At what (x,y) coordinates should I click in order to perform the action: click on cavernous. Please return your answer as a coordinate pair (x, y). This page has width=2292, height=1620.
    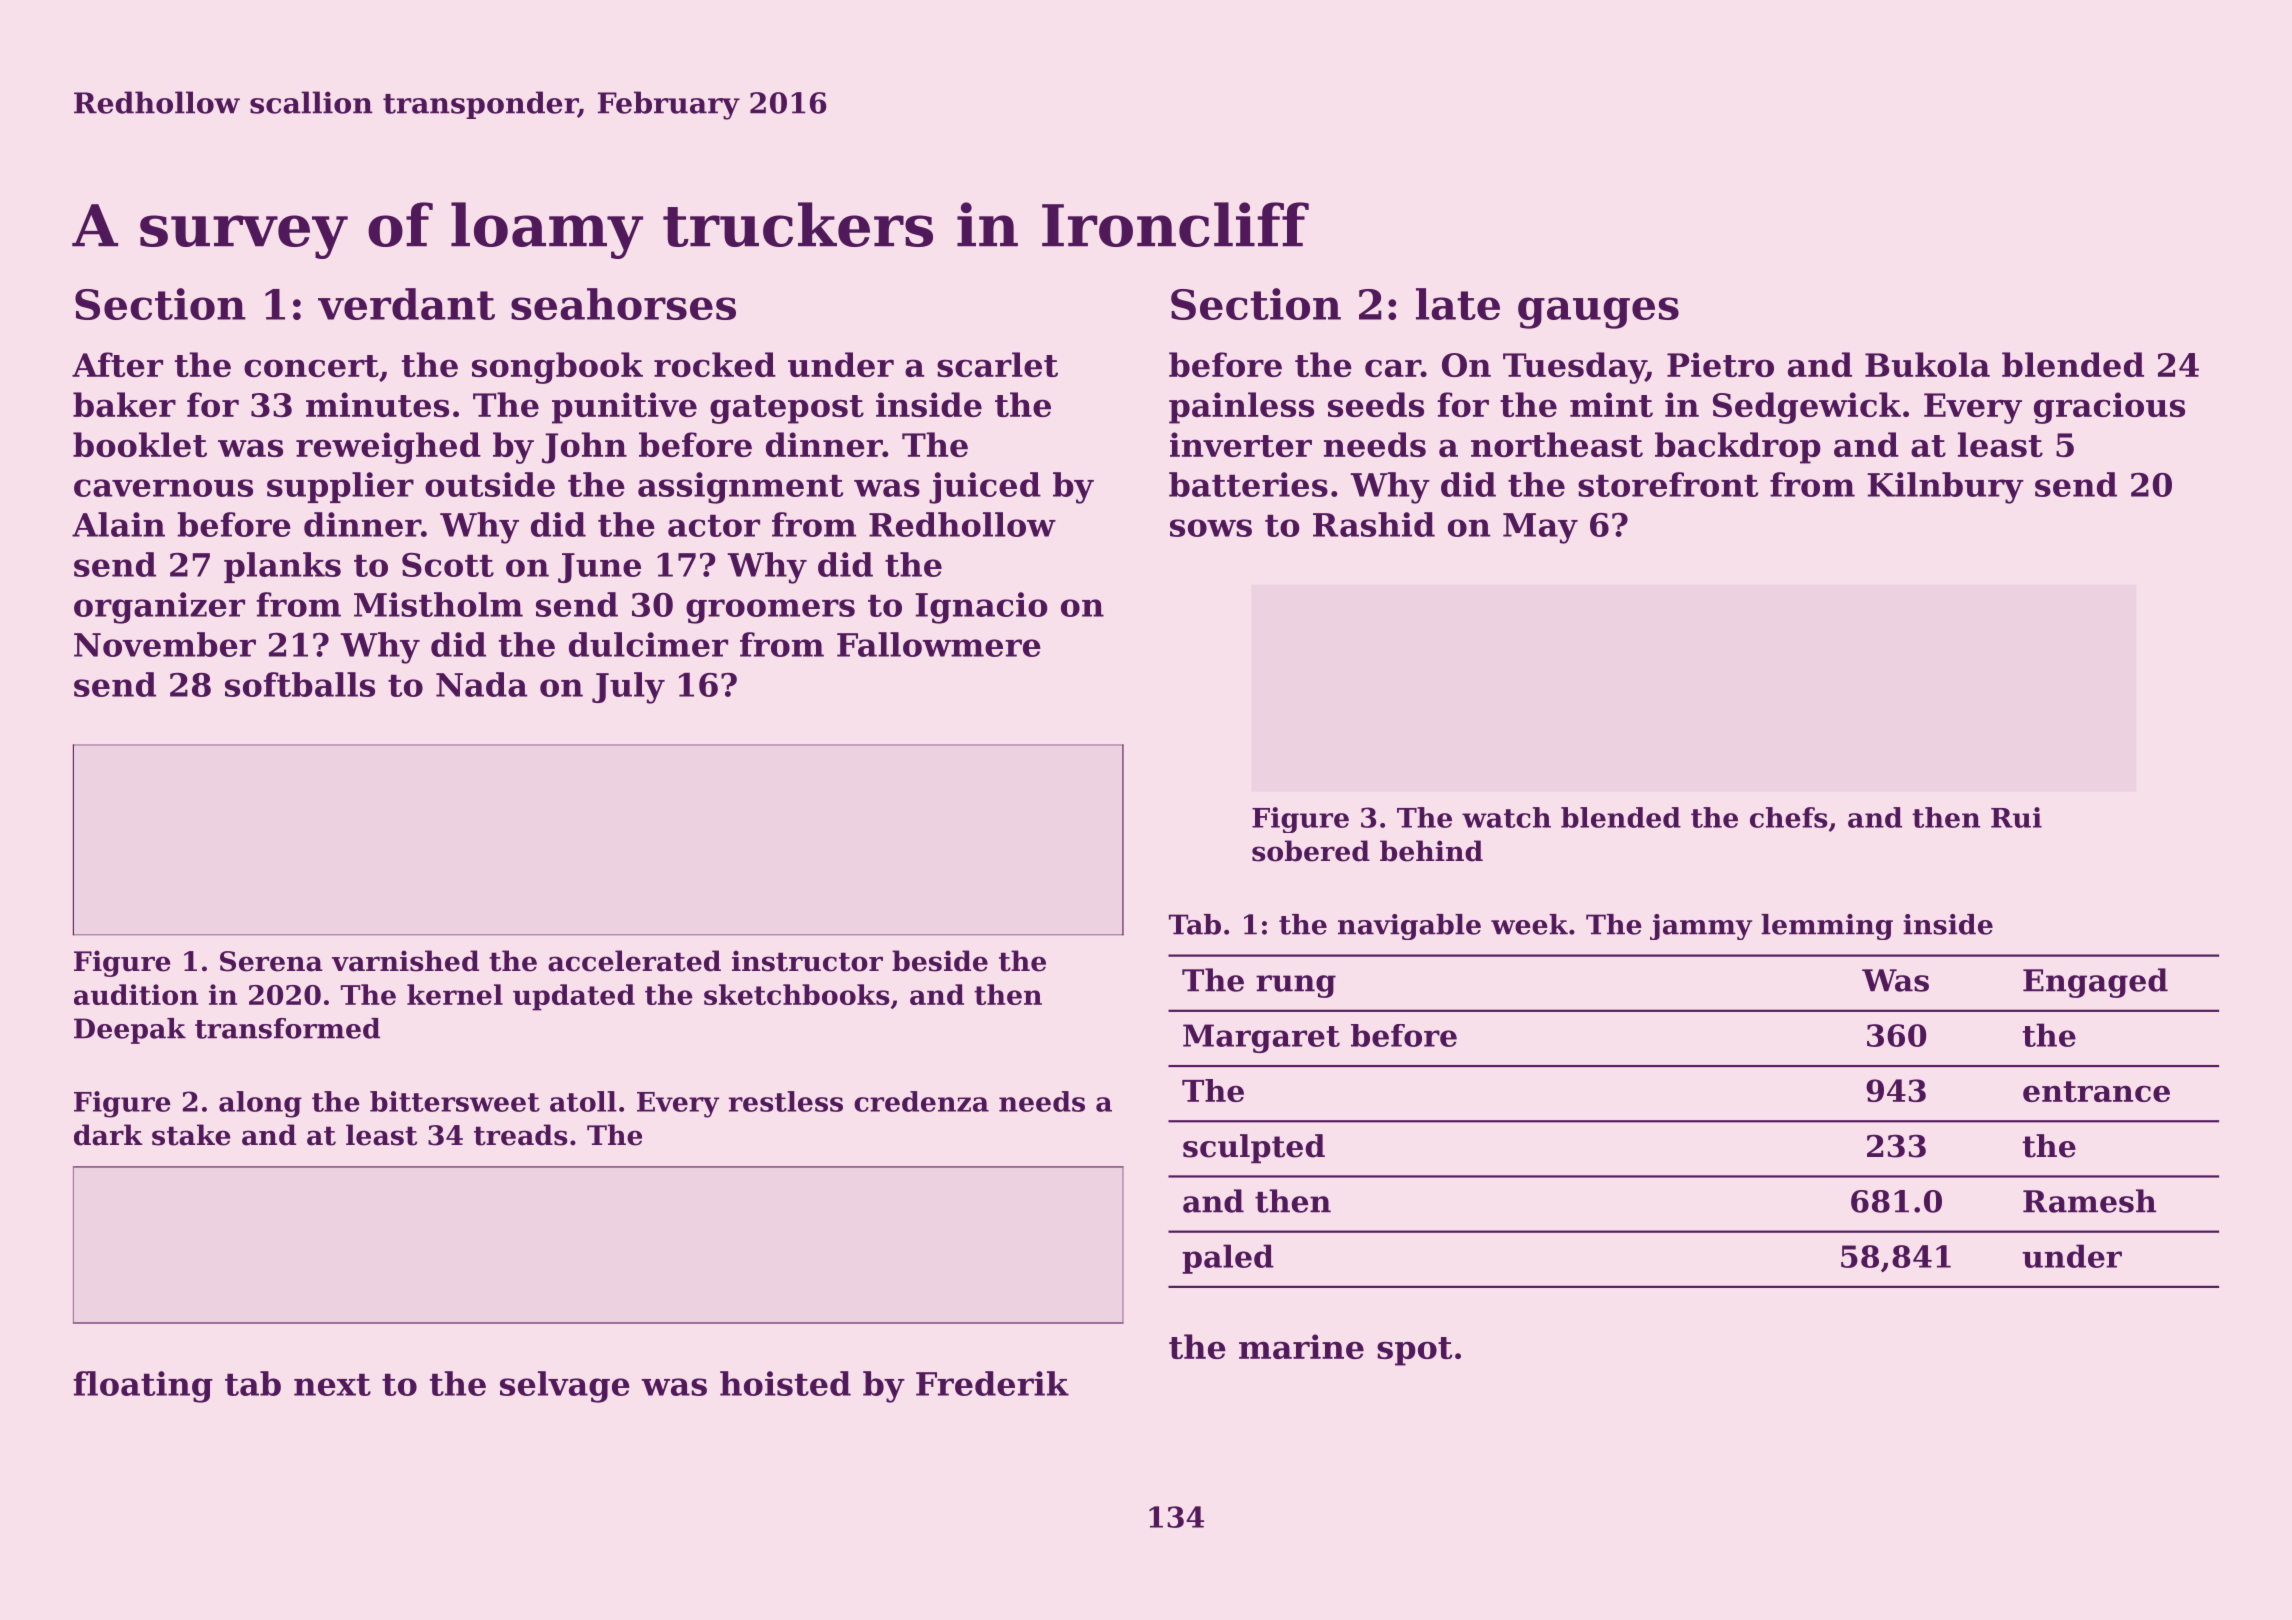
    Looking at the image, I should click on (163, 488).
